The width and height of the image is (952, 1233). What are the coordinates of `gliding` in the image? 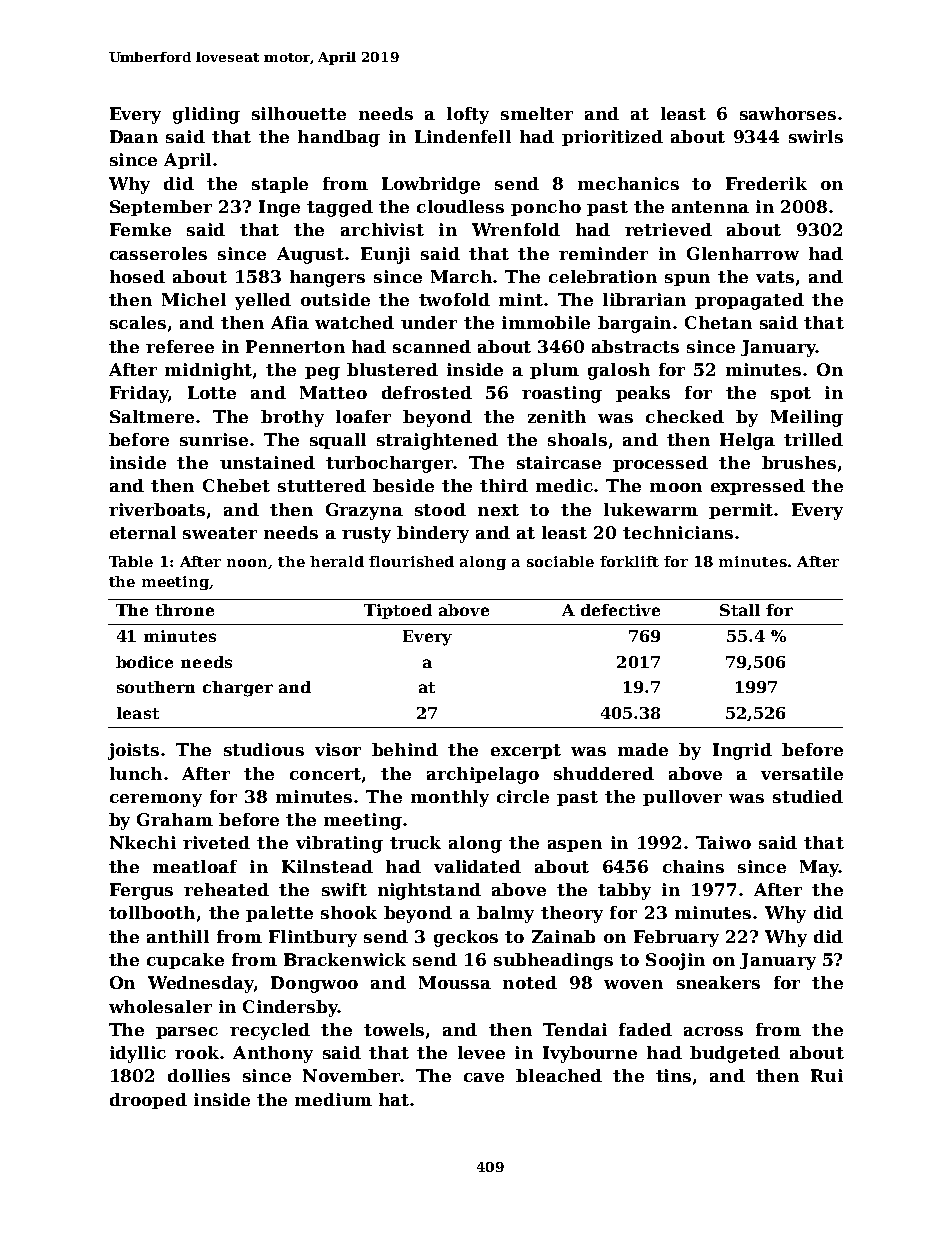 It's located at (206, 115).
